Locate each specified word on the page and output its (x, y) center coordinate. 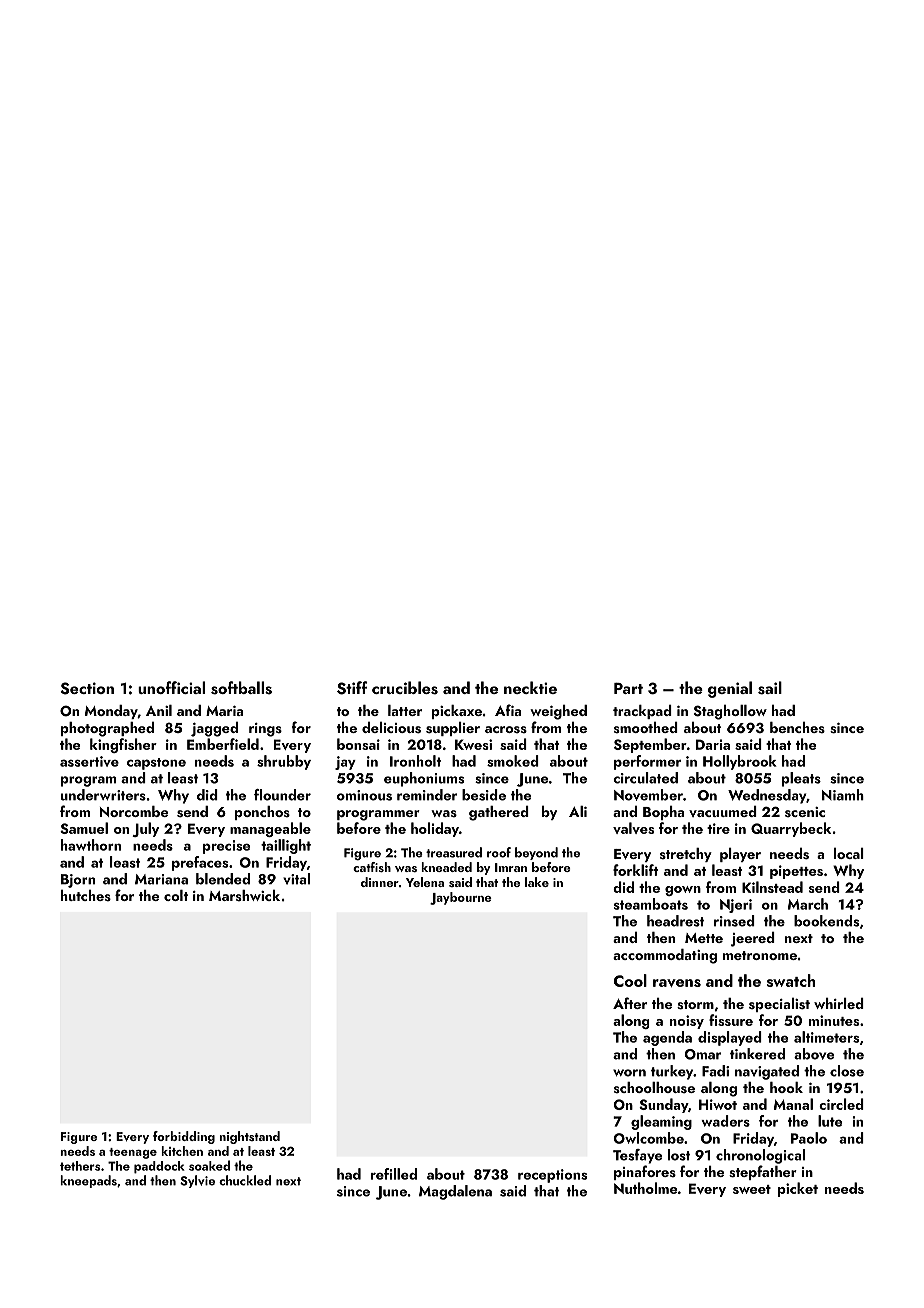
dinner (380, 882)
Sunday (663, 1105)
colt (176, 895)
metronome (760, 955)
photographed (107, 729)
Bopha (663, 813)
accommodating (665, 956)
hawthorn (91, 845)
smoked (513, 761)
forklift (635, 870)
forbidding (184, 1137)
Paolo (809, 1138)
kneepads (88, 1181)
